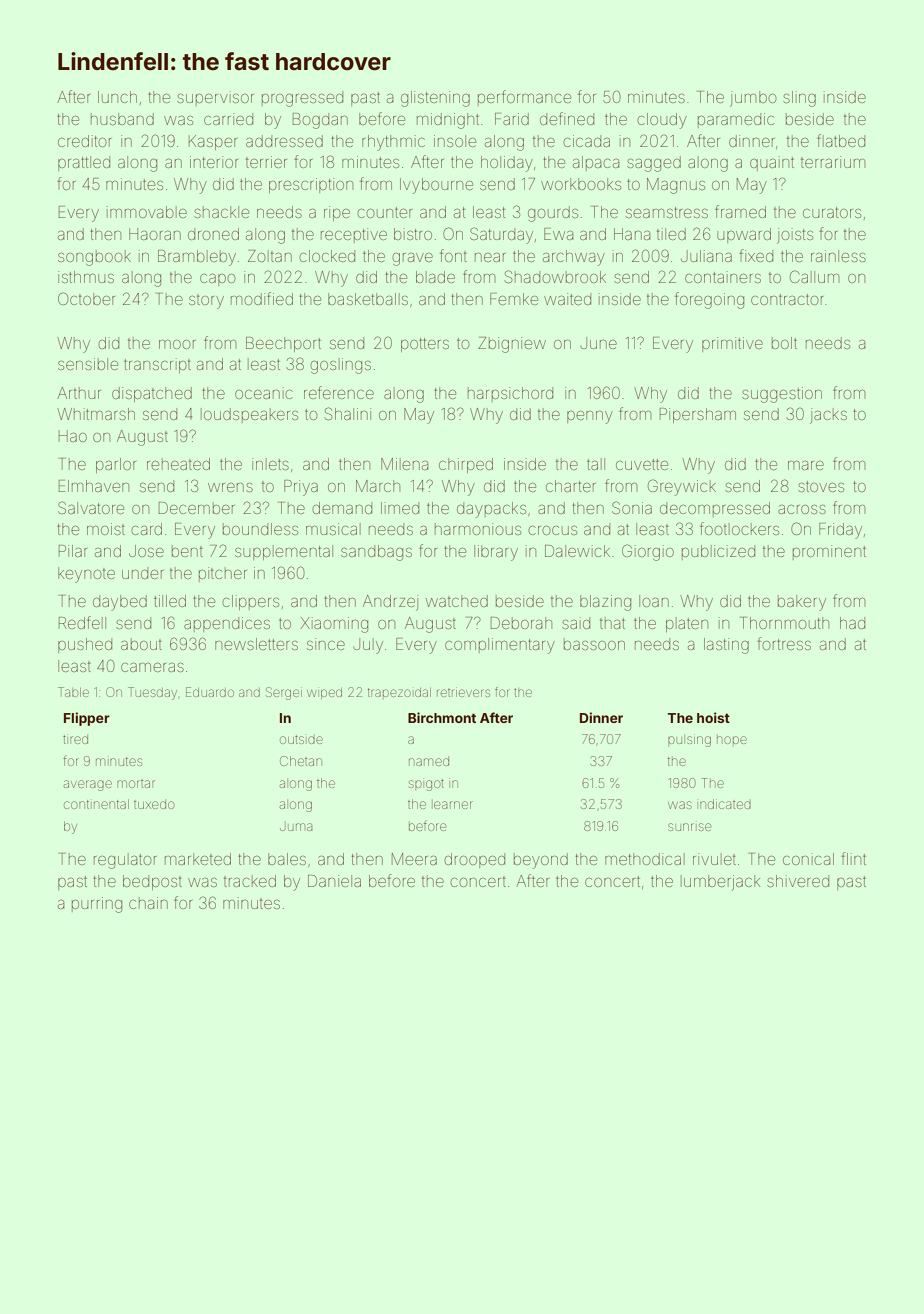  I want to click on cuvette, so click(642, 464).
